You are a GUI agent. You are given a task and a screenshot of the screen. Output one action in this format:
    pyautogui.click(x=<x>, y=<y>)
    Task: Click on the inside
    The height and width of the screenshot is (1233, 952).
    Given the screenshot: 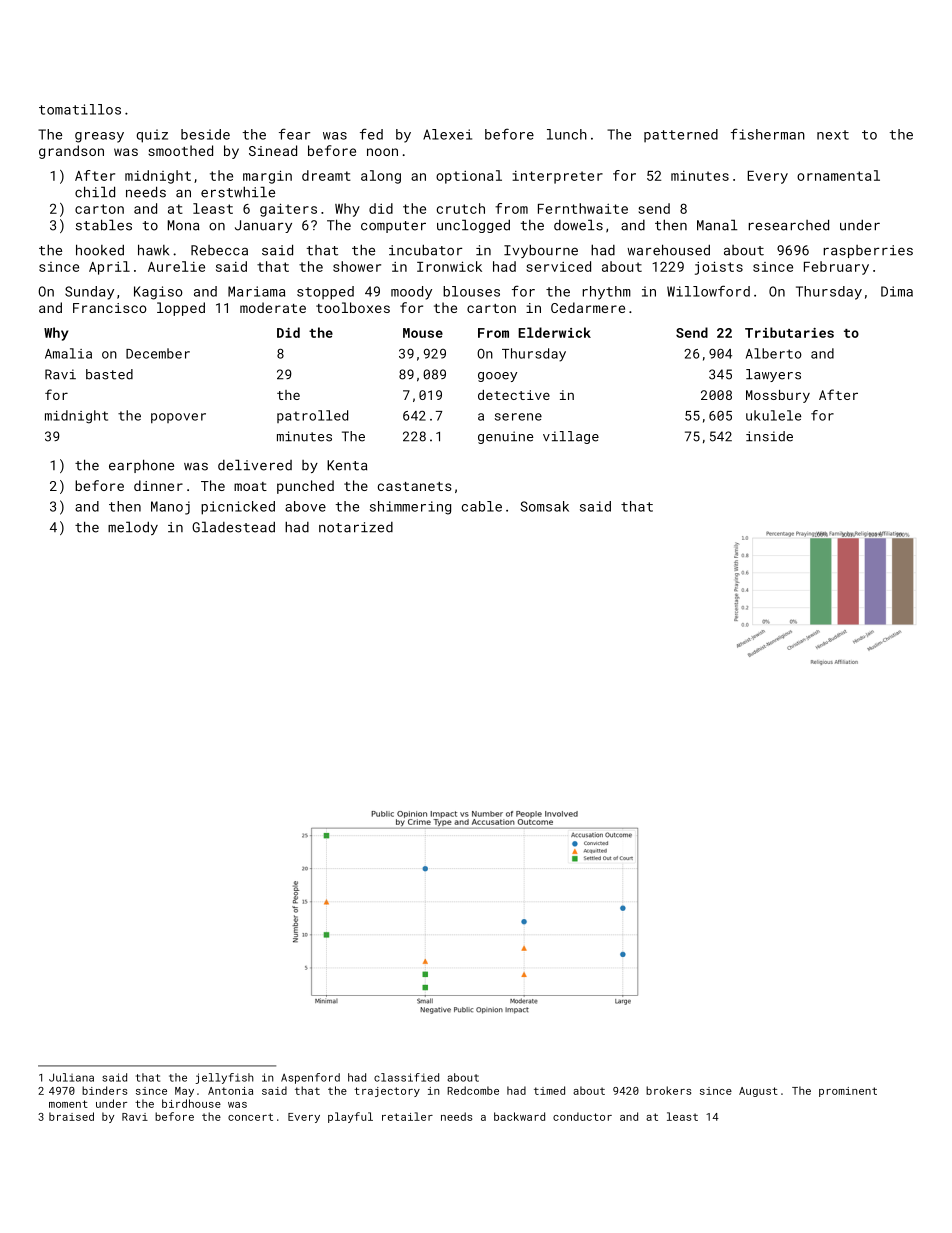 What is the action you would take?
    pyautogui.click(x=769, y=436)
